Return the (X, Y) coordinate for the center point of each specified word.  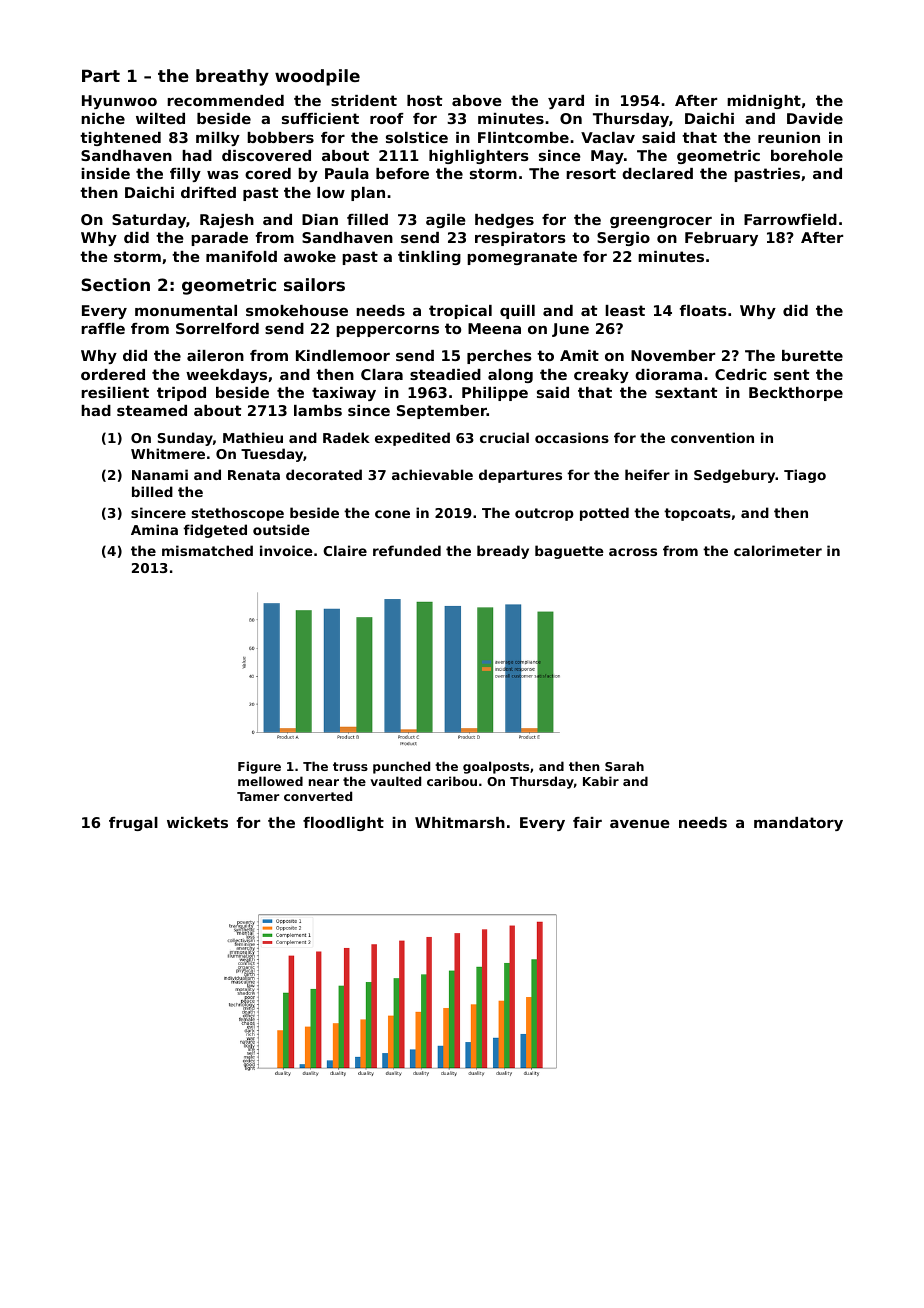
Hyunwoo (119, 102)
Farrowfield (790, 219)
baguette (569, 552)
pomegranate (522, 258)
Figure (259, 767)
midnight (764, 102)
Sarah (624, 766)
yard (566, 102)
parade (219, 239)
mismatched (207, 550)
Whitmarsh (460, 822)
